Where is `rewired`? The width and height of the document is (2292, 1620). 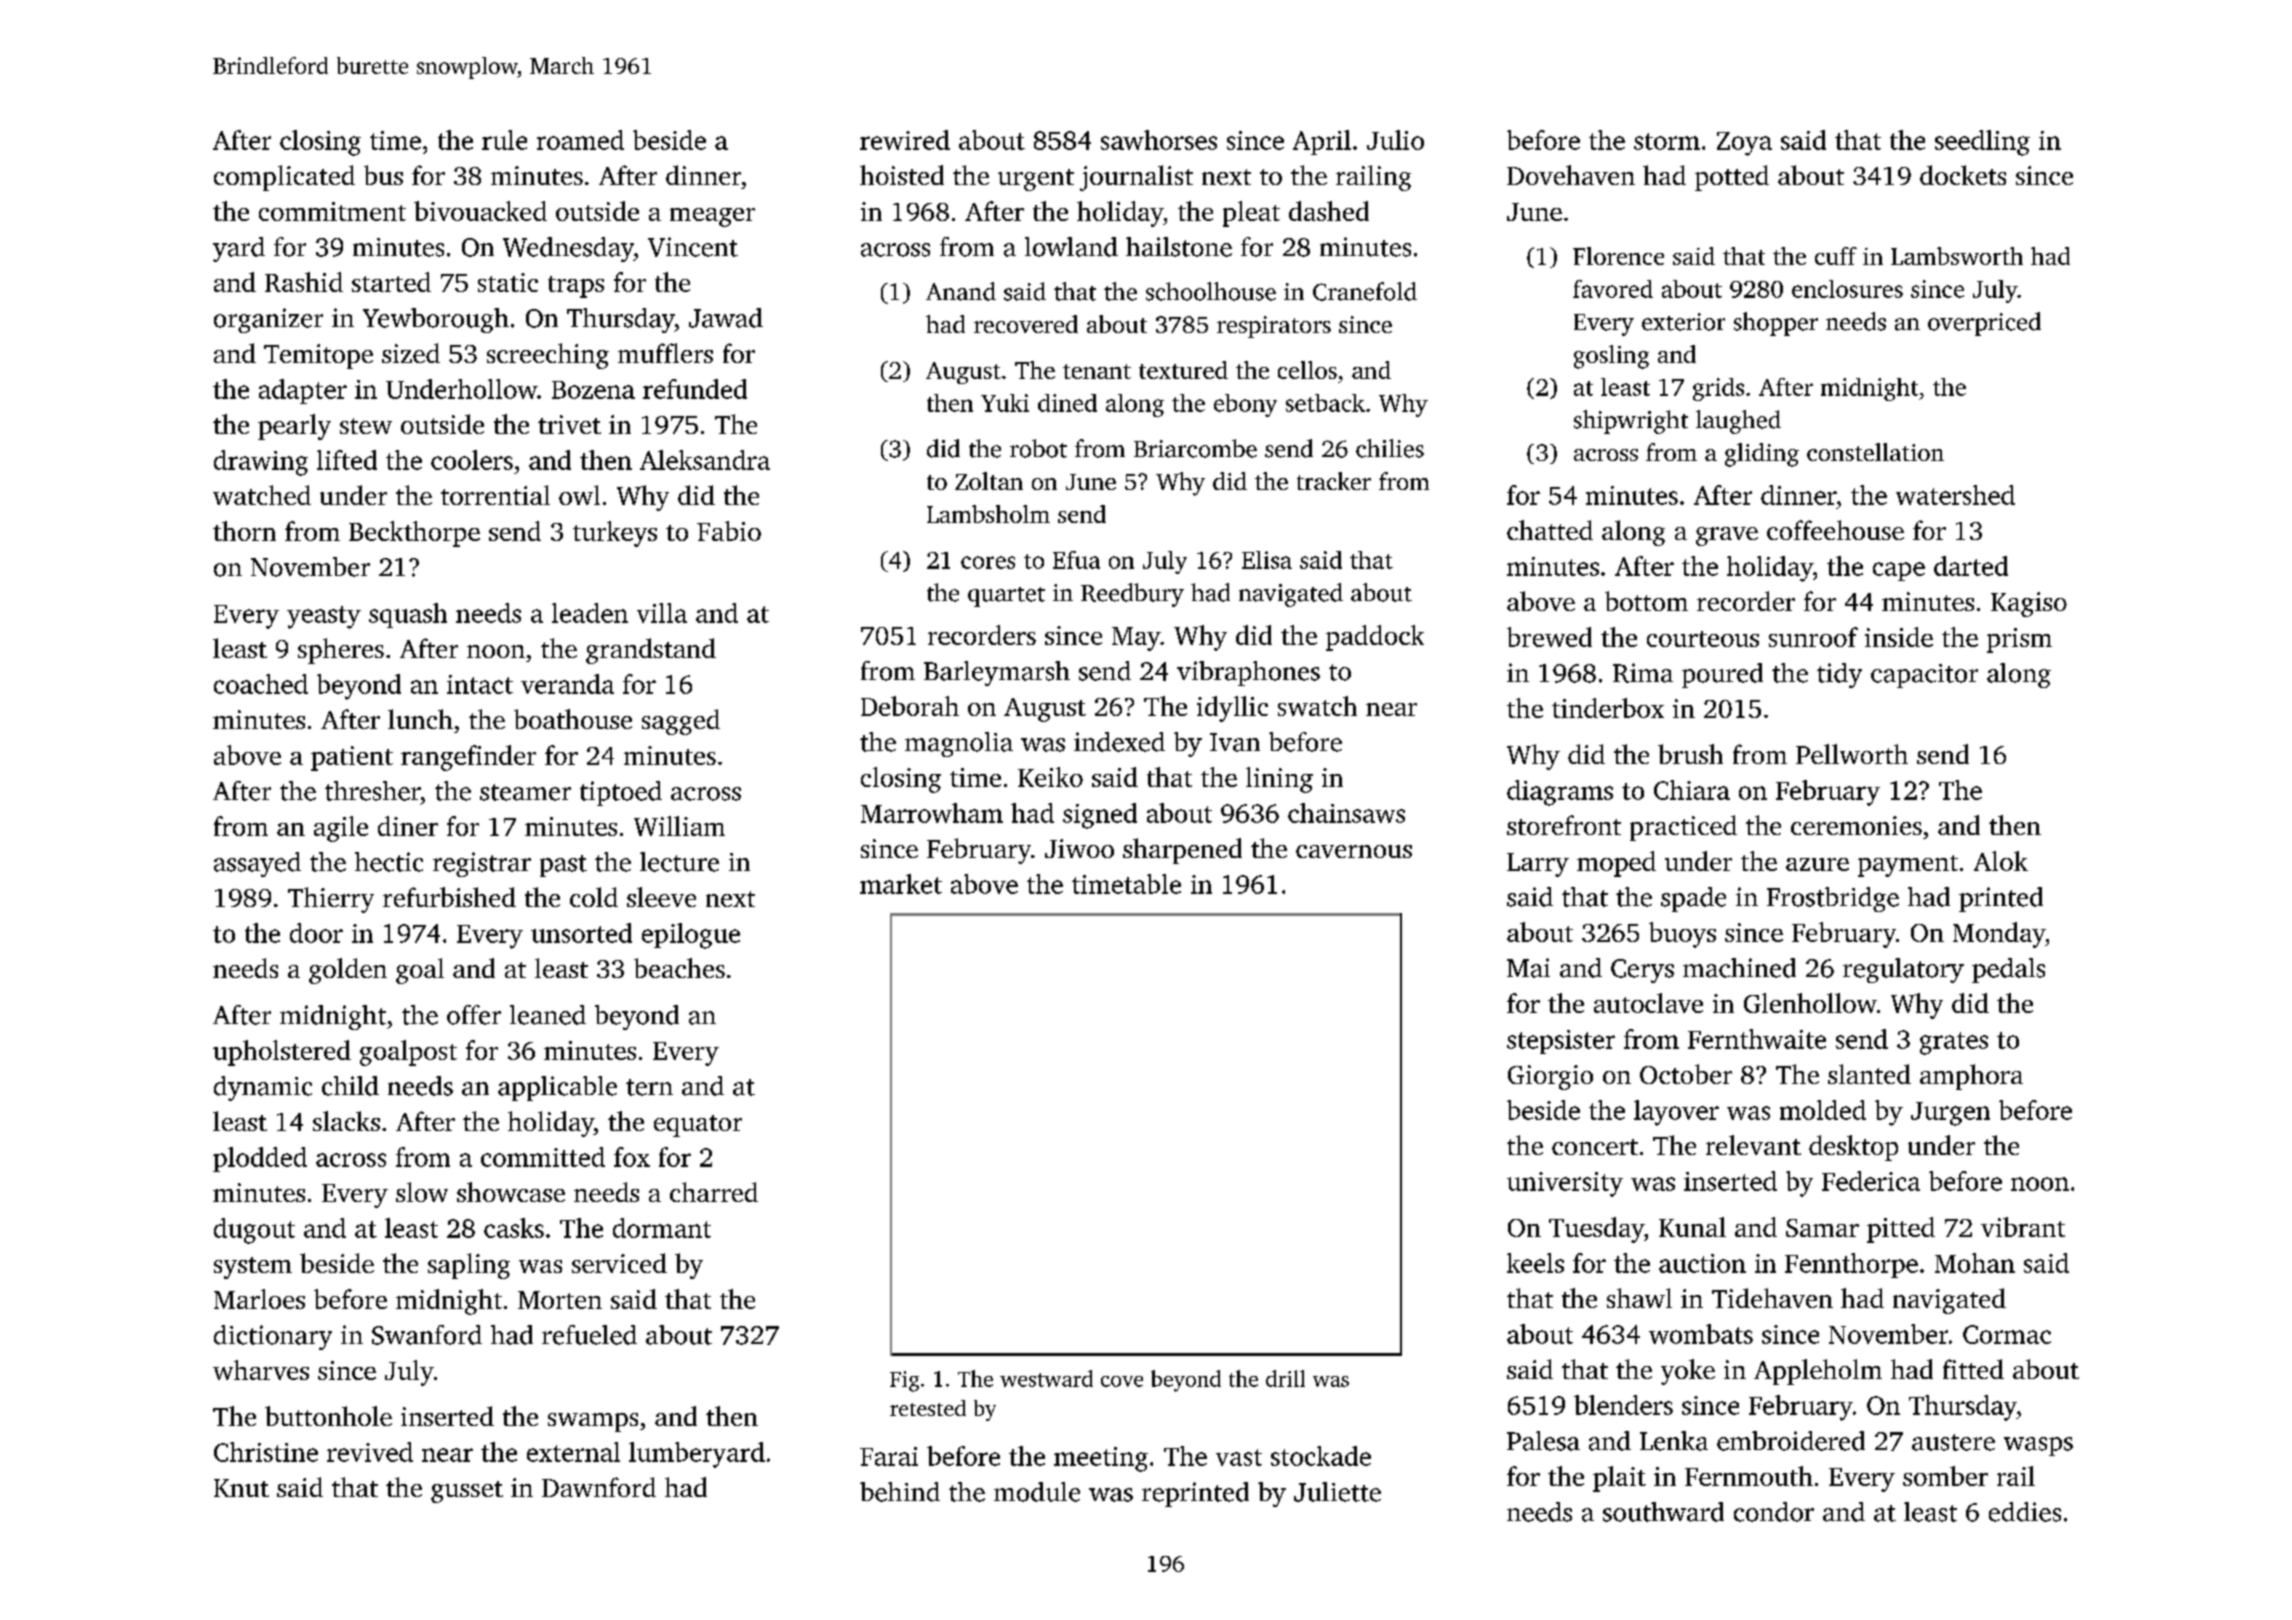 rewired is located at coordinates (905, 140).
